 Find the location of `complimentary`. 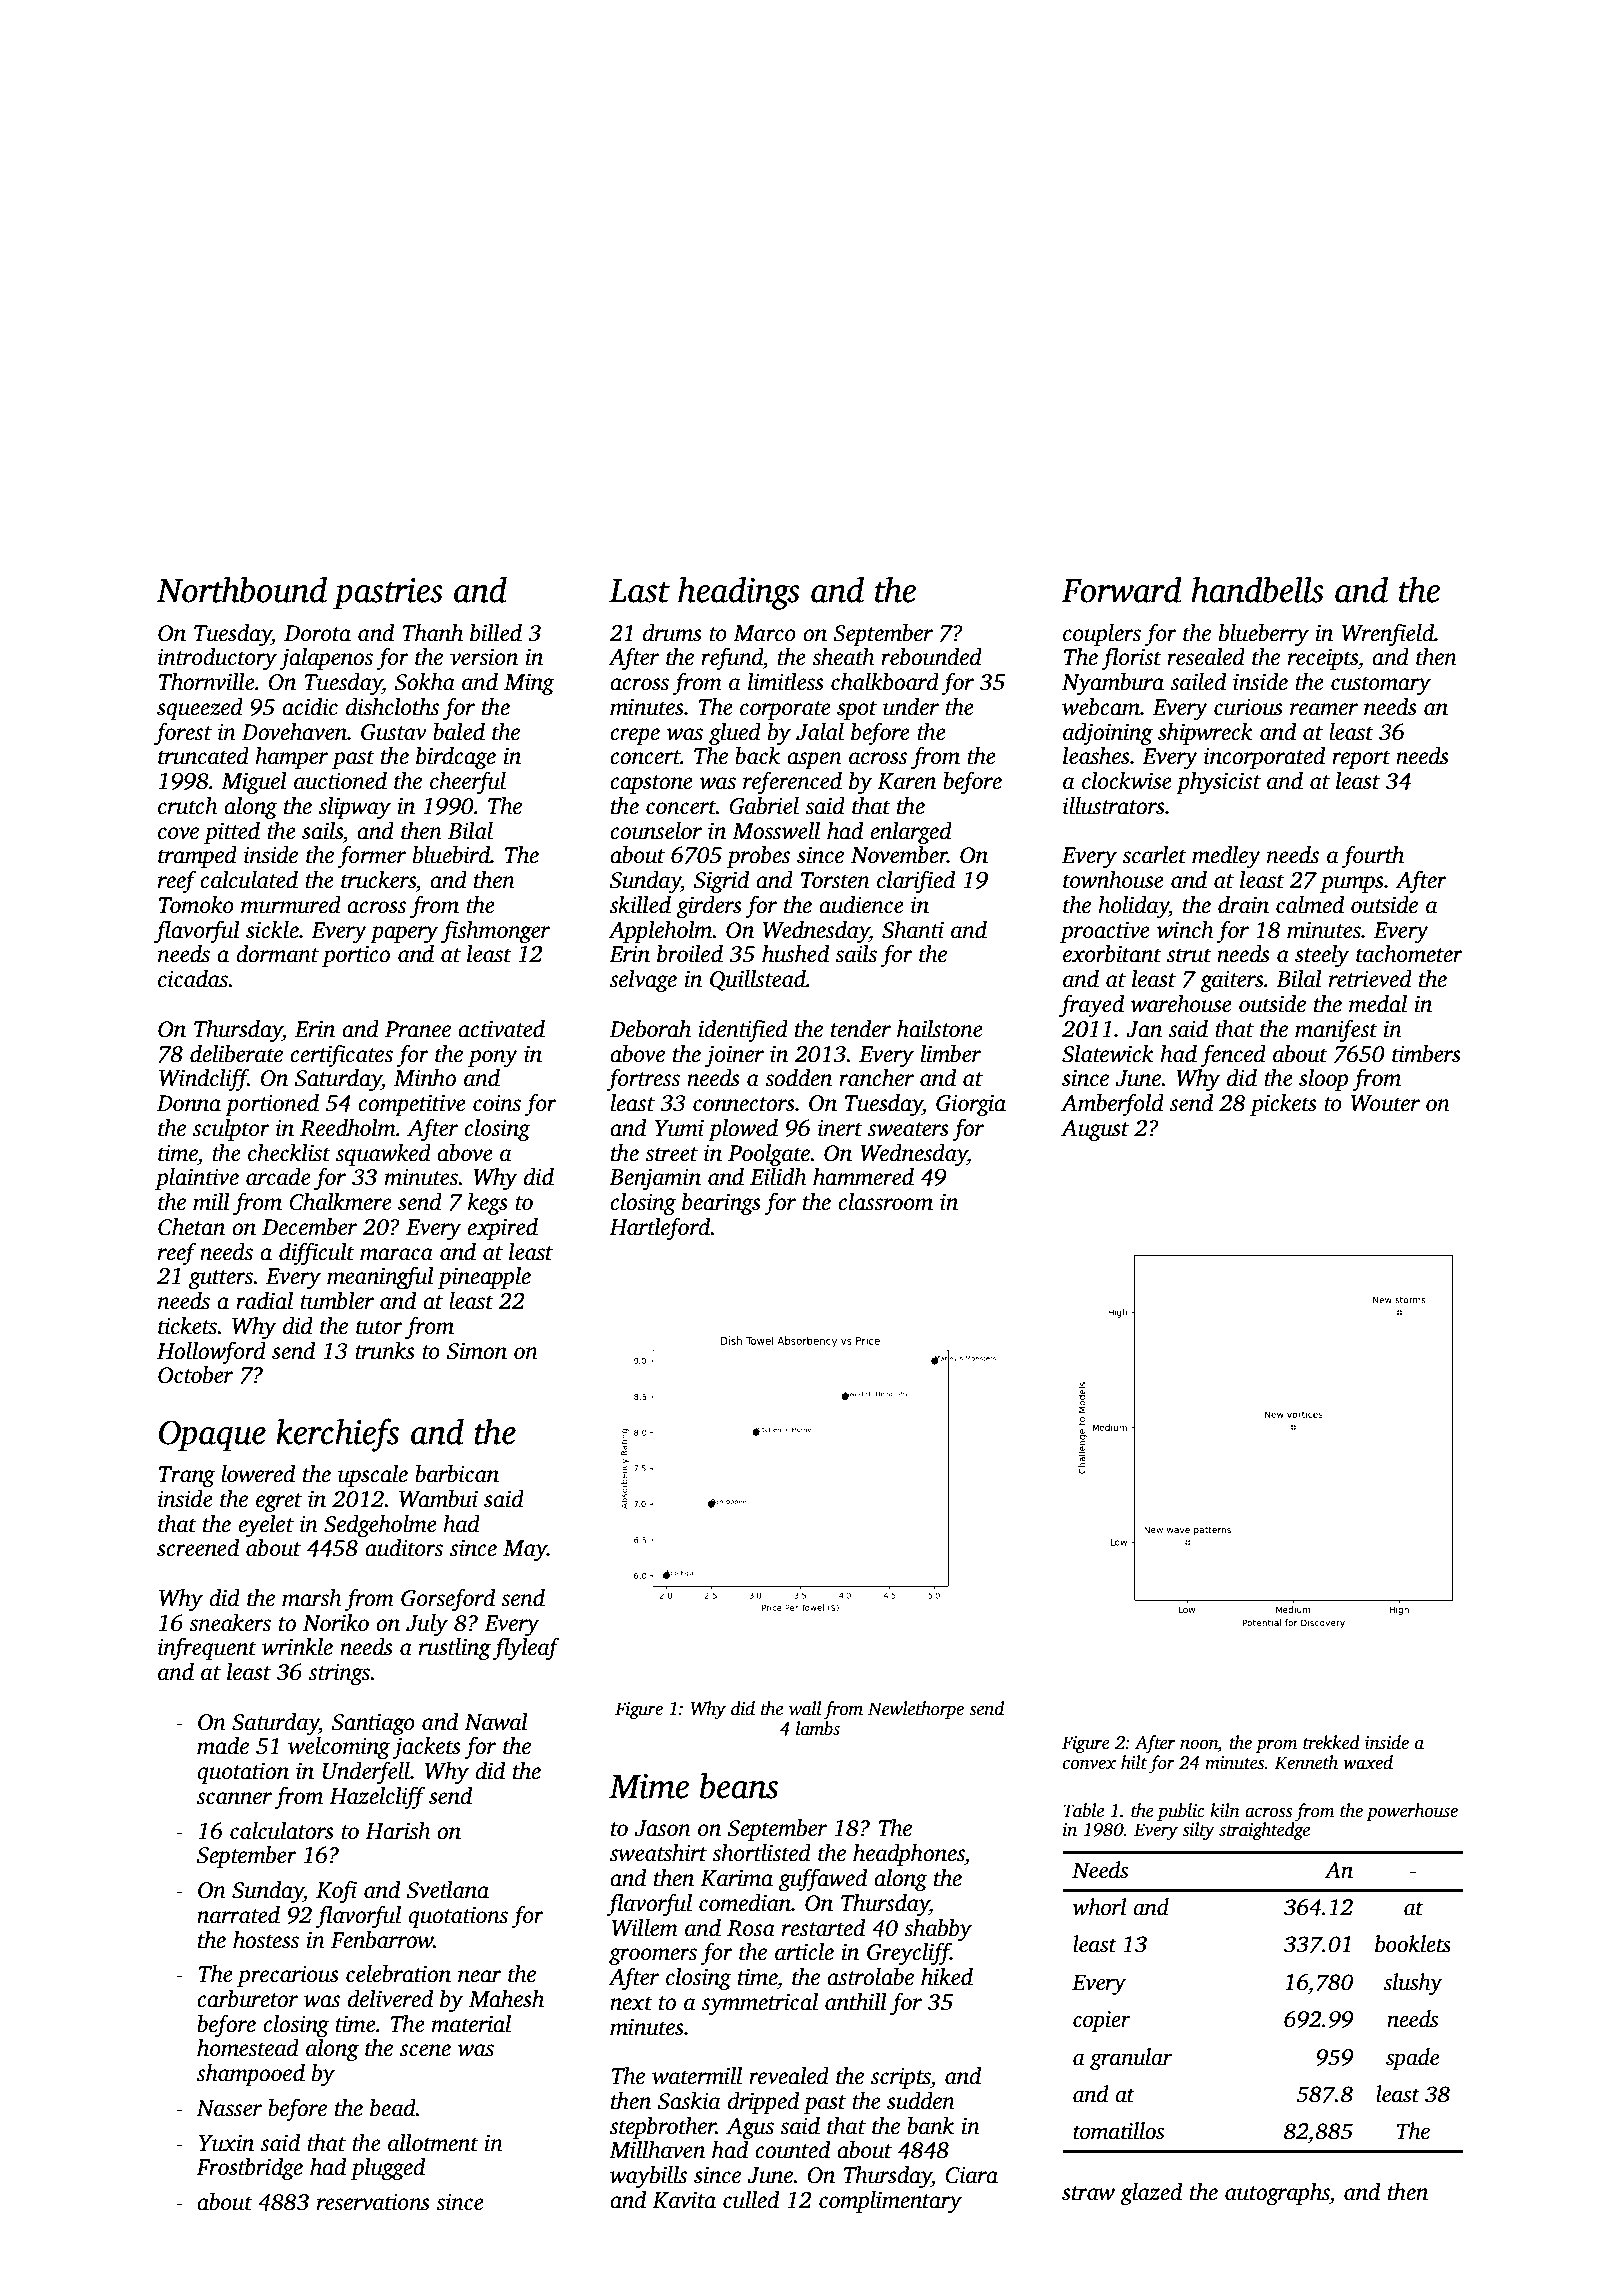

complimentary is located at coordinates (890, 2202).
